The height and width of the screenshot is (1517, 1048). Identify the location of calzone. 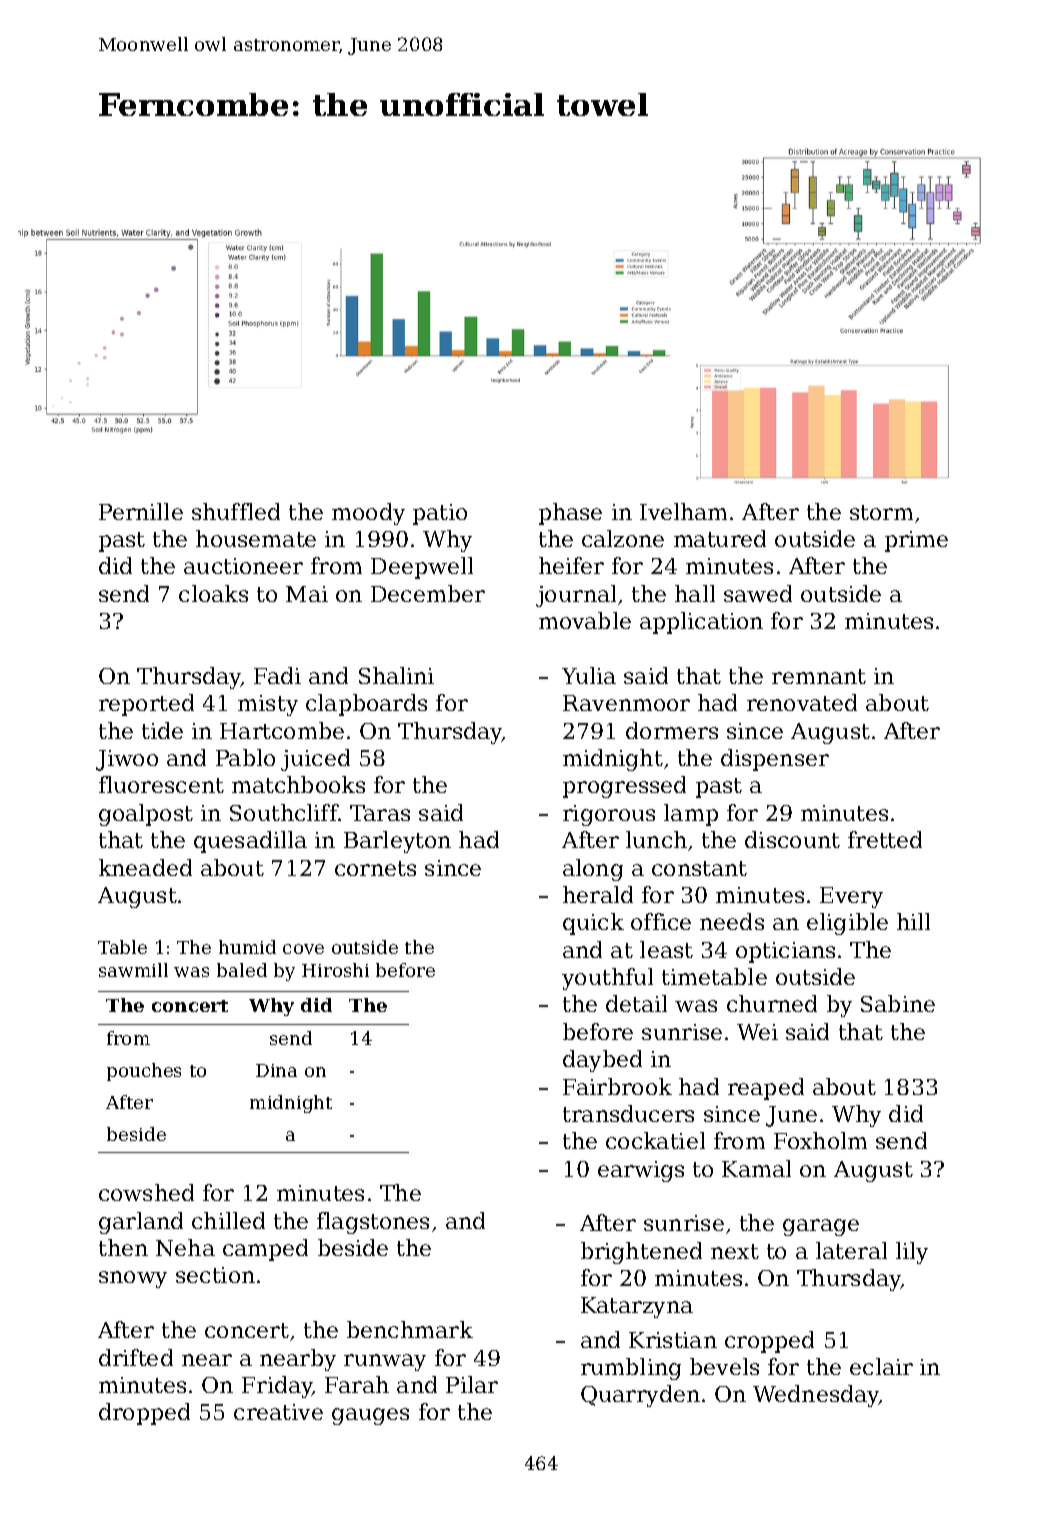
(623, 538).
